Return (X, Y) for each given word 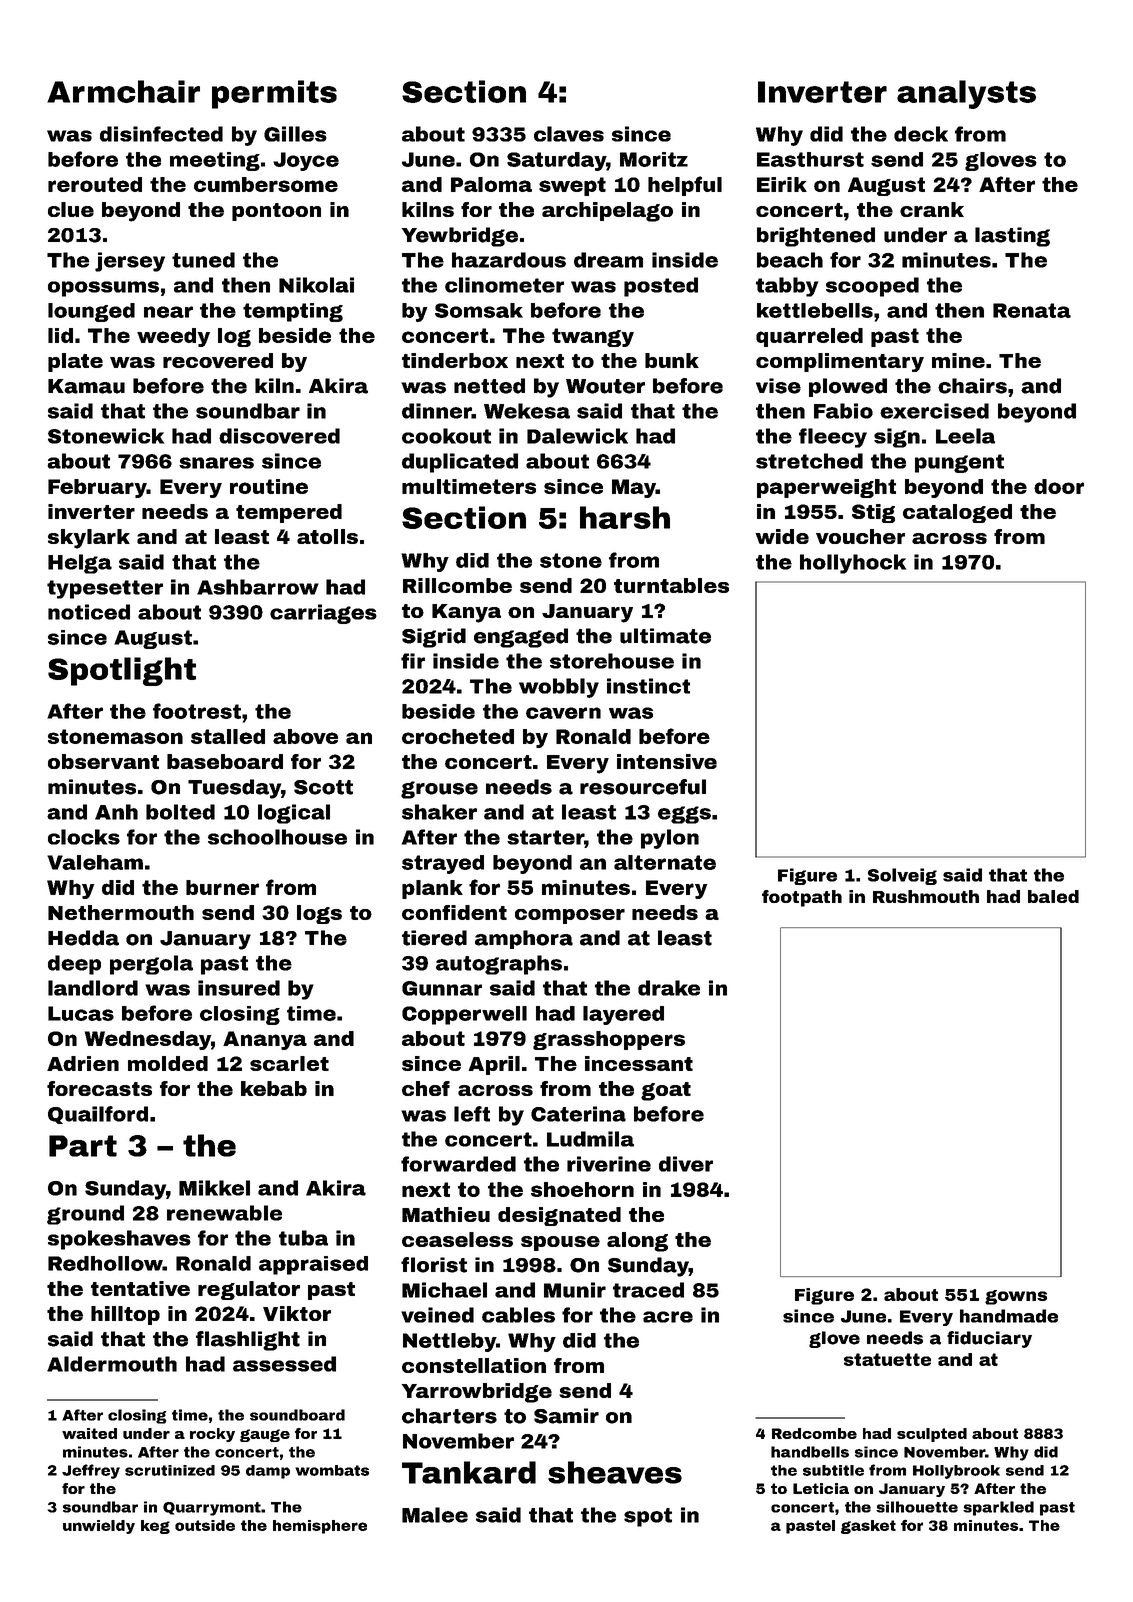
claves (569, 134)
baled (1053, 896)
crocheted (458, 736)
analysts (966, 94)
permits (274, 94)
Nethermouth (121, 912)
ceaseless (457, 1239)
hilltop (125, 1315)
